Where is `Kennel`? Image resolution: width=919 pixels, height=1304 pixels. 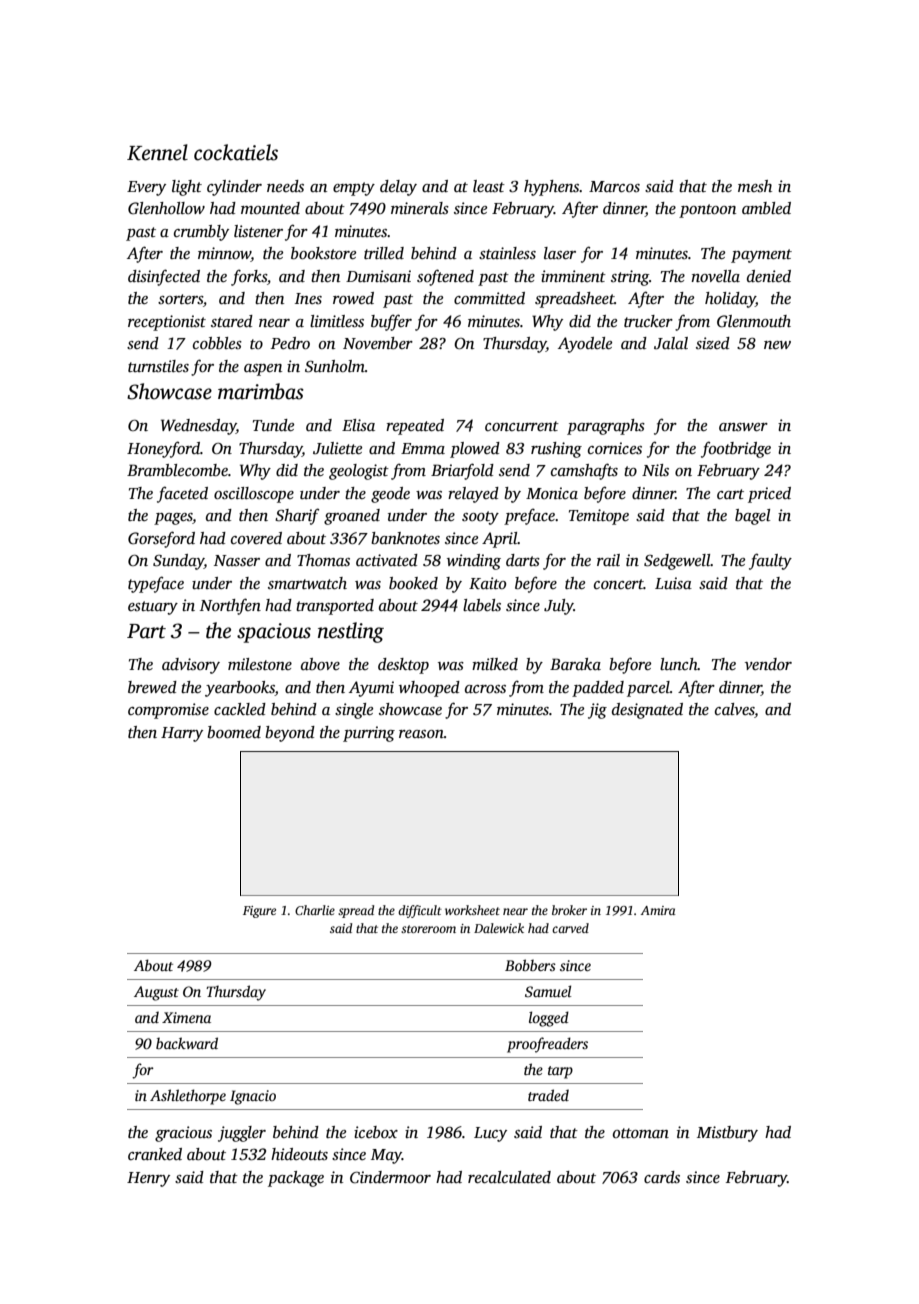 Kennel is located at coordinates (157, 152).
